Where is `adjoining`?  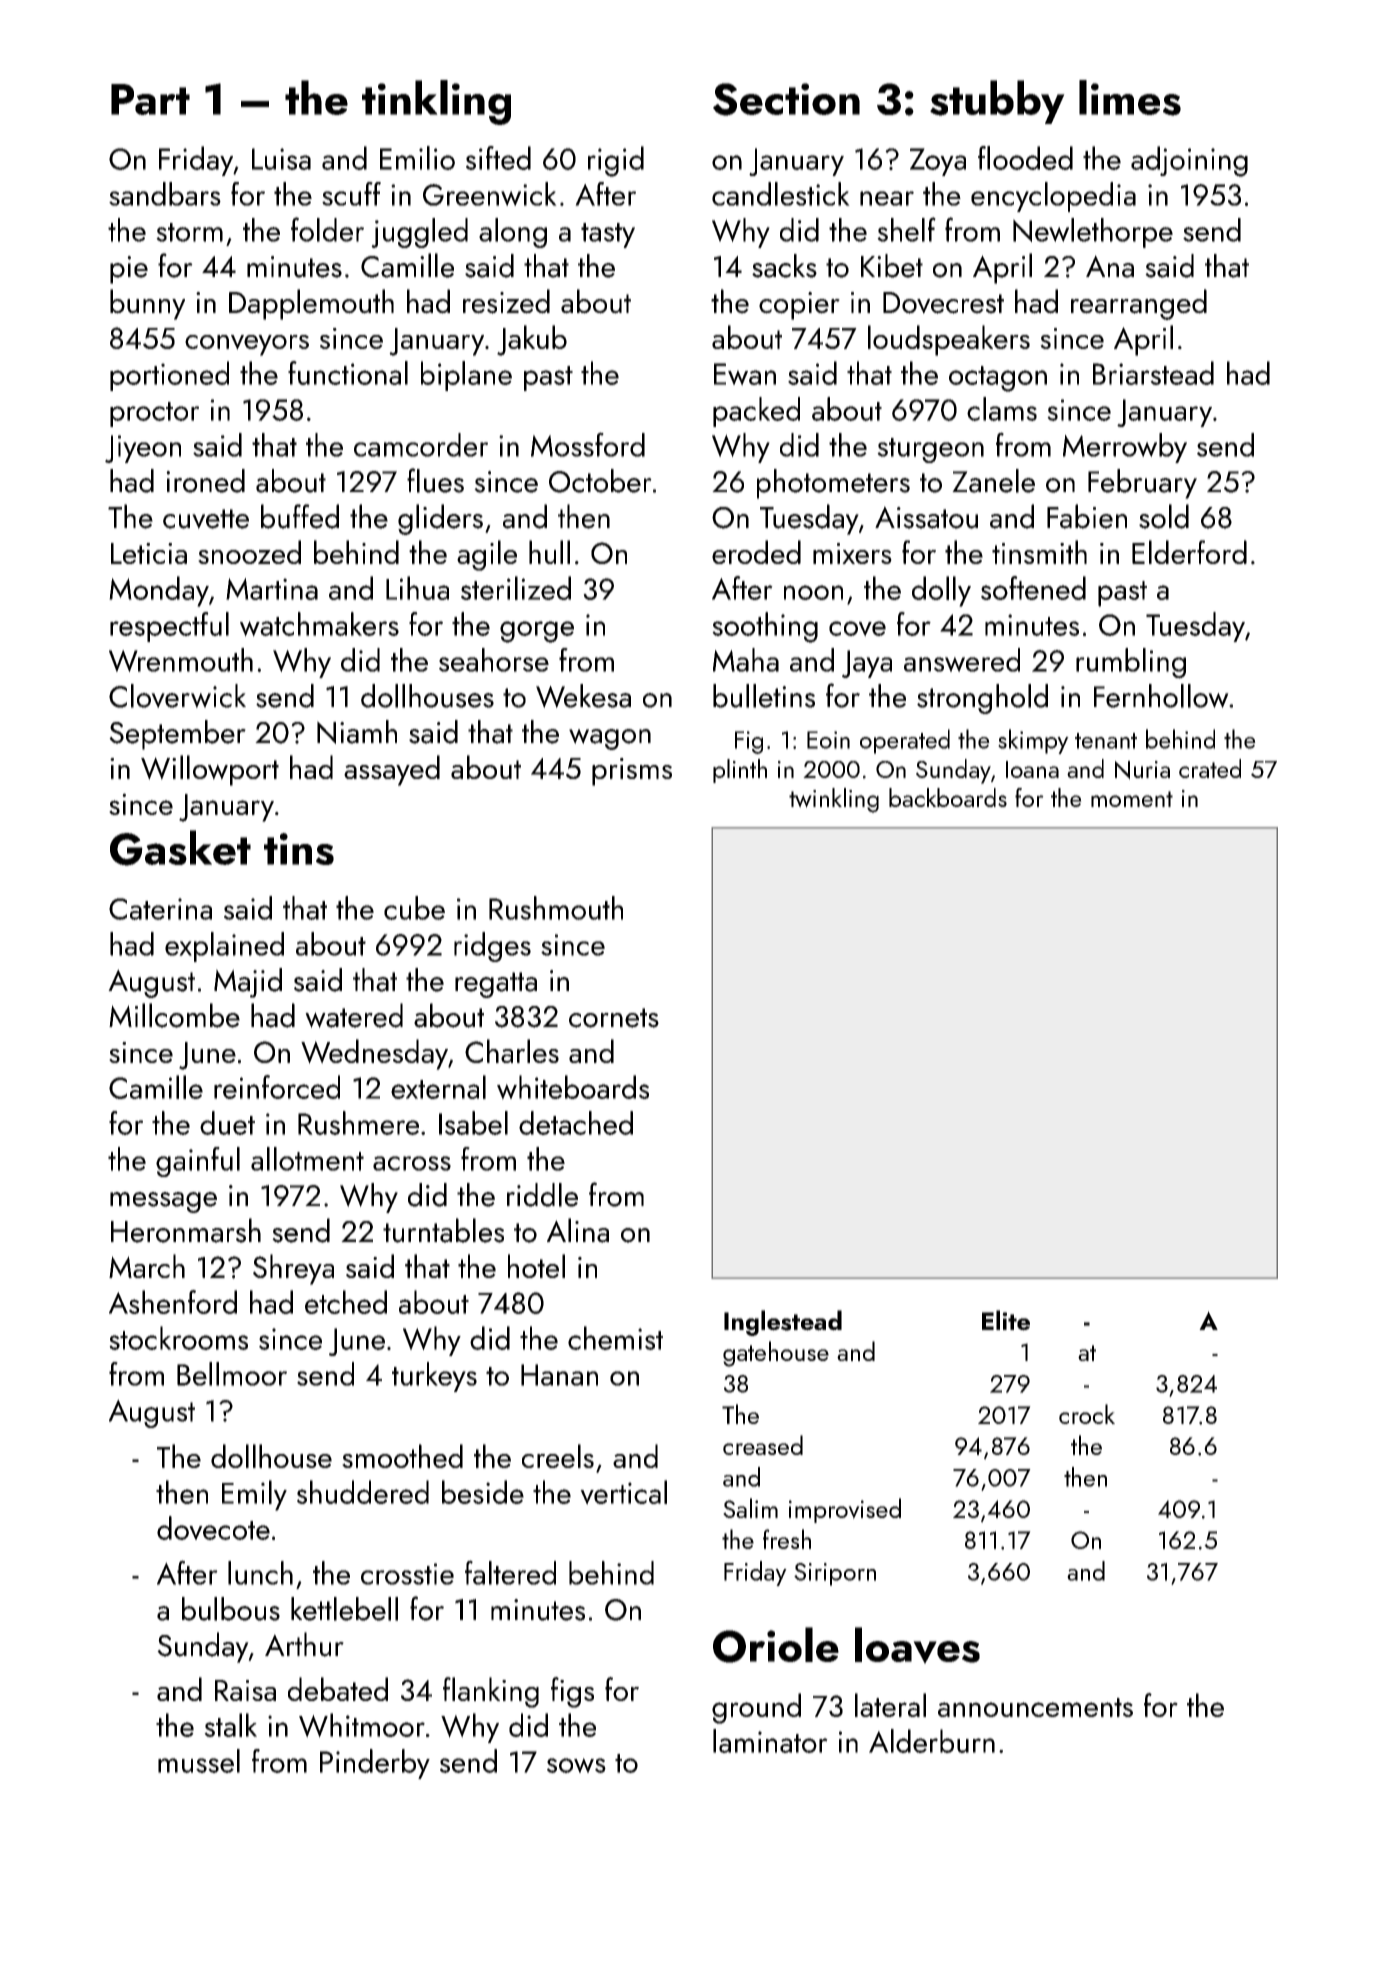 adjoining is located at coordinates (1189, 161).
